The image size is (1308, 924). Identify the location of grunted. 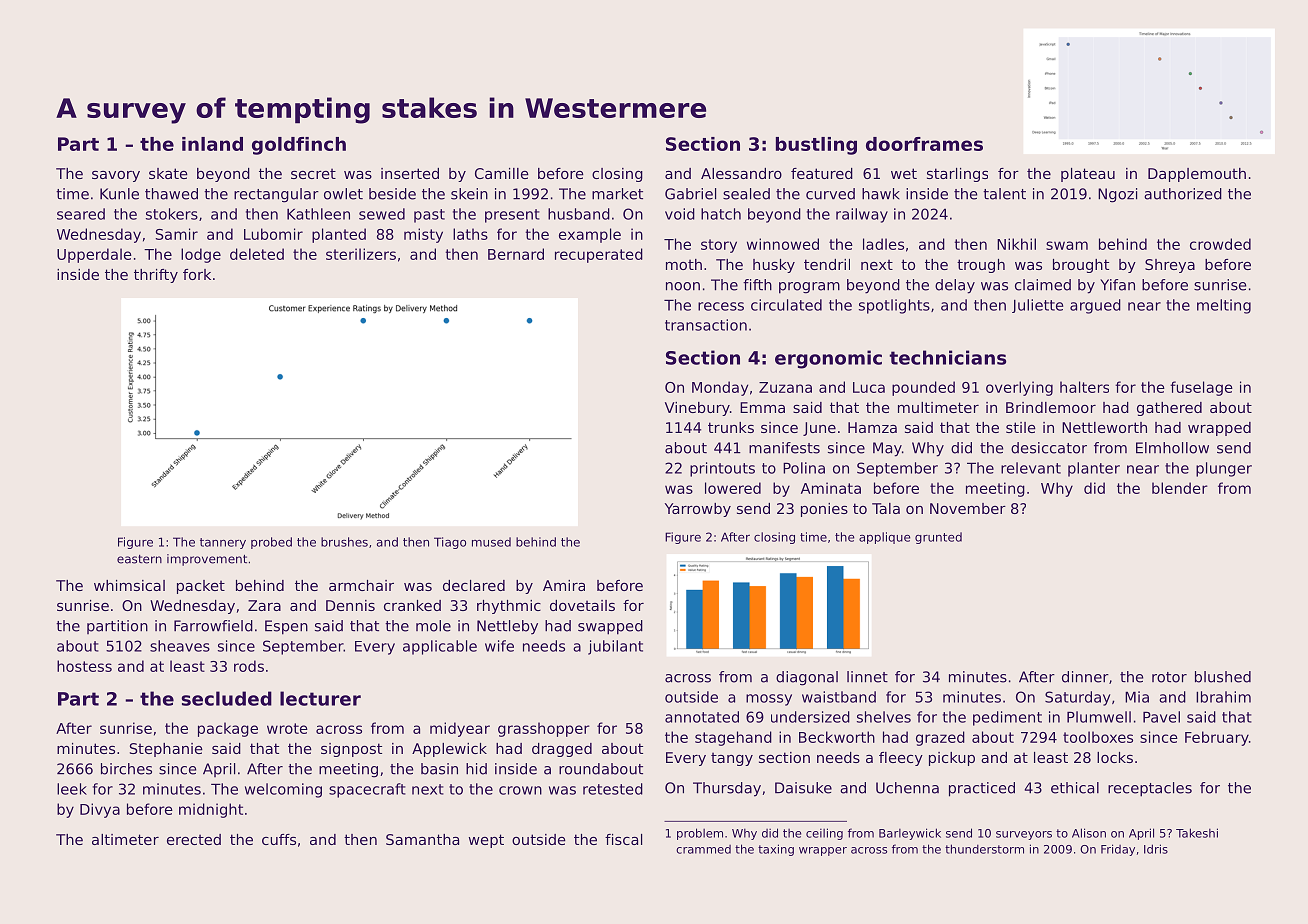
(938, 538).
